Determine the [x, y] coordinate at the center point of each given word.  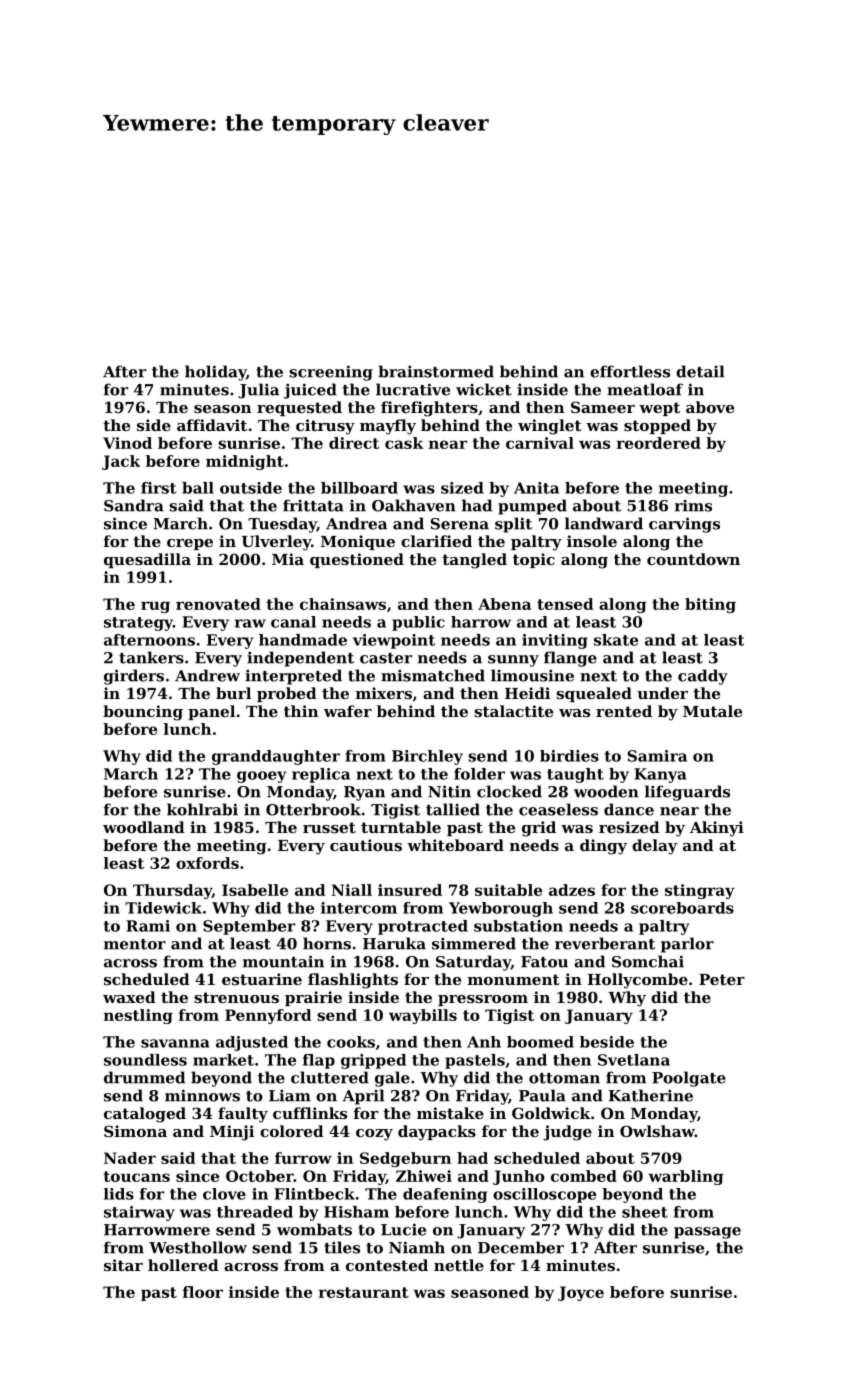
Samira [657, 756]
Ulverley [276, 543]
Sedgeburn [405, 1159]
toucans [136, 1176]
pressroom [483, 1000]
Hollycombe [637, 981]
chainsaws [343, 604]
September [249, 927]
